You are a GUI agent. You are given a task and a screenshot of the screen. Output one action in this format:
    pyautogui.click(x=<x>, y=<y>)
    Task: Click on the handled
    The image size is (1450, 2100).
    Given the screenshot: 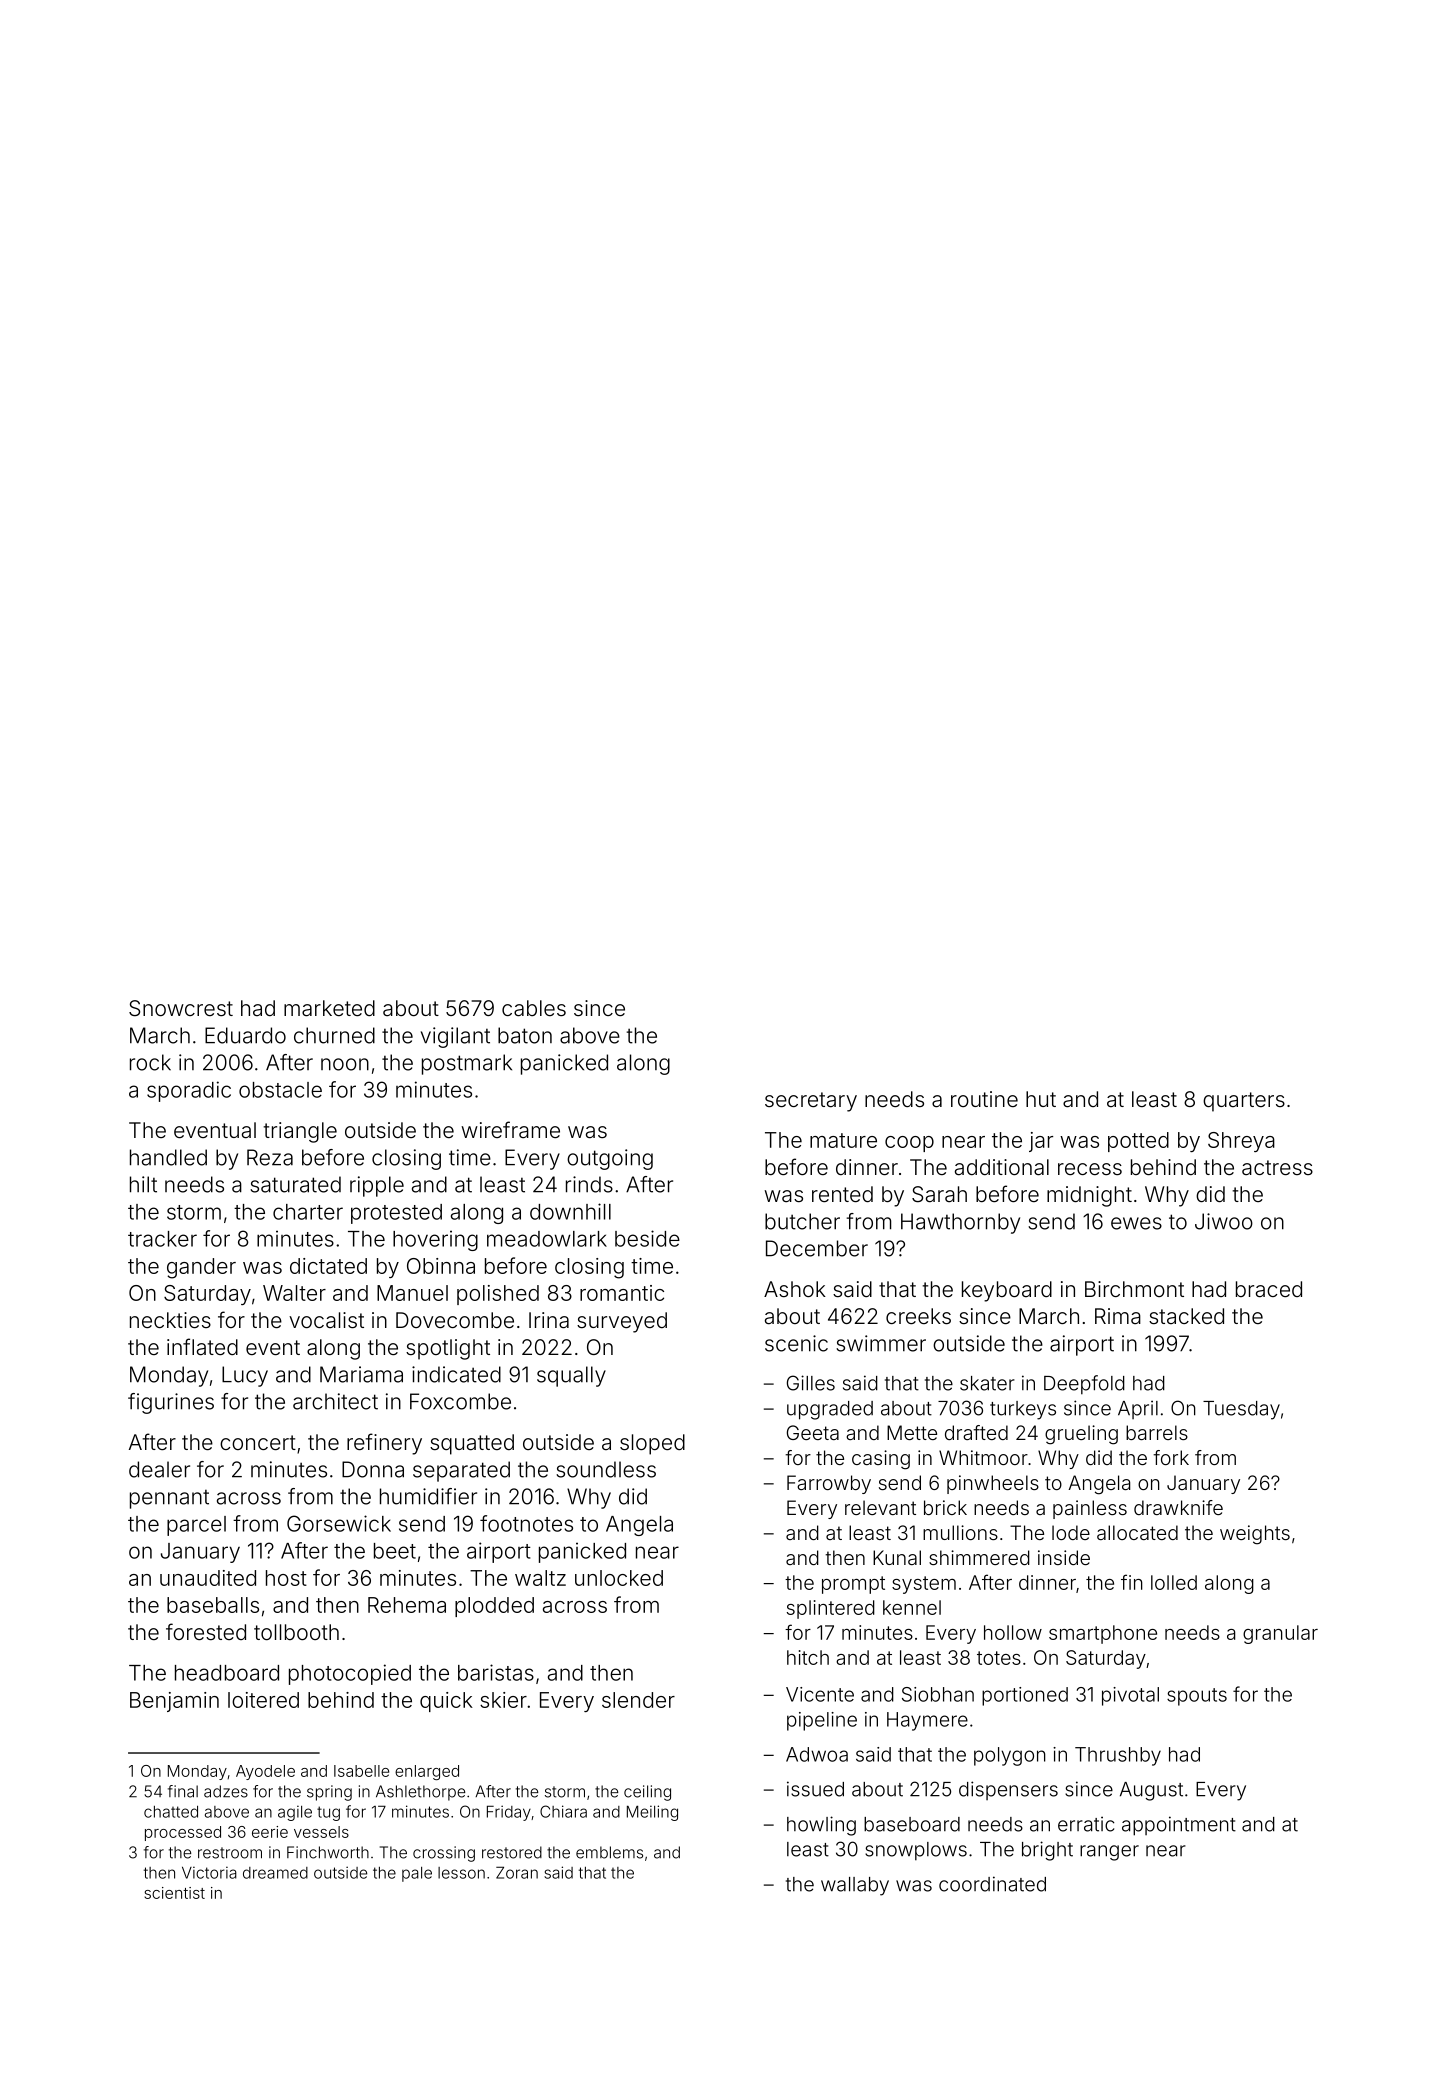 What is the action you would take?
    pyautogui.click(x=168, y=1157)
